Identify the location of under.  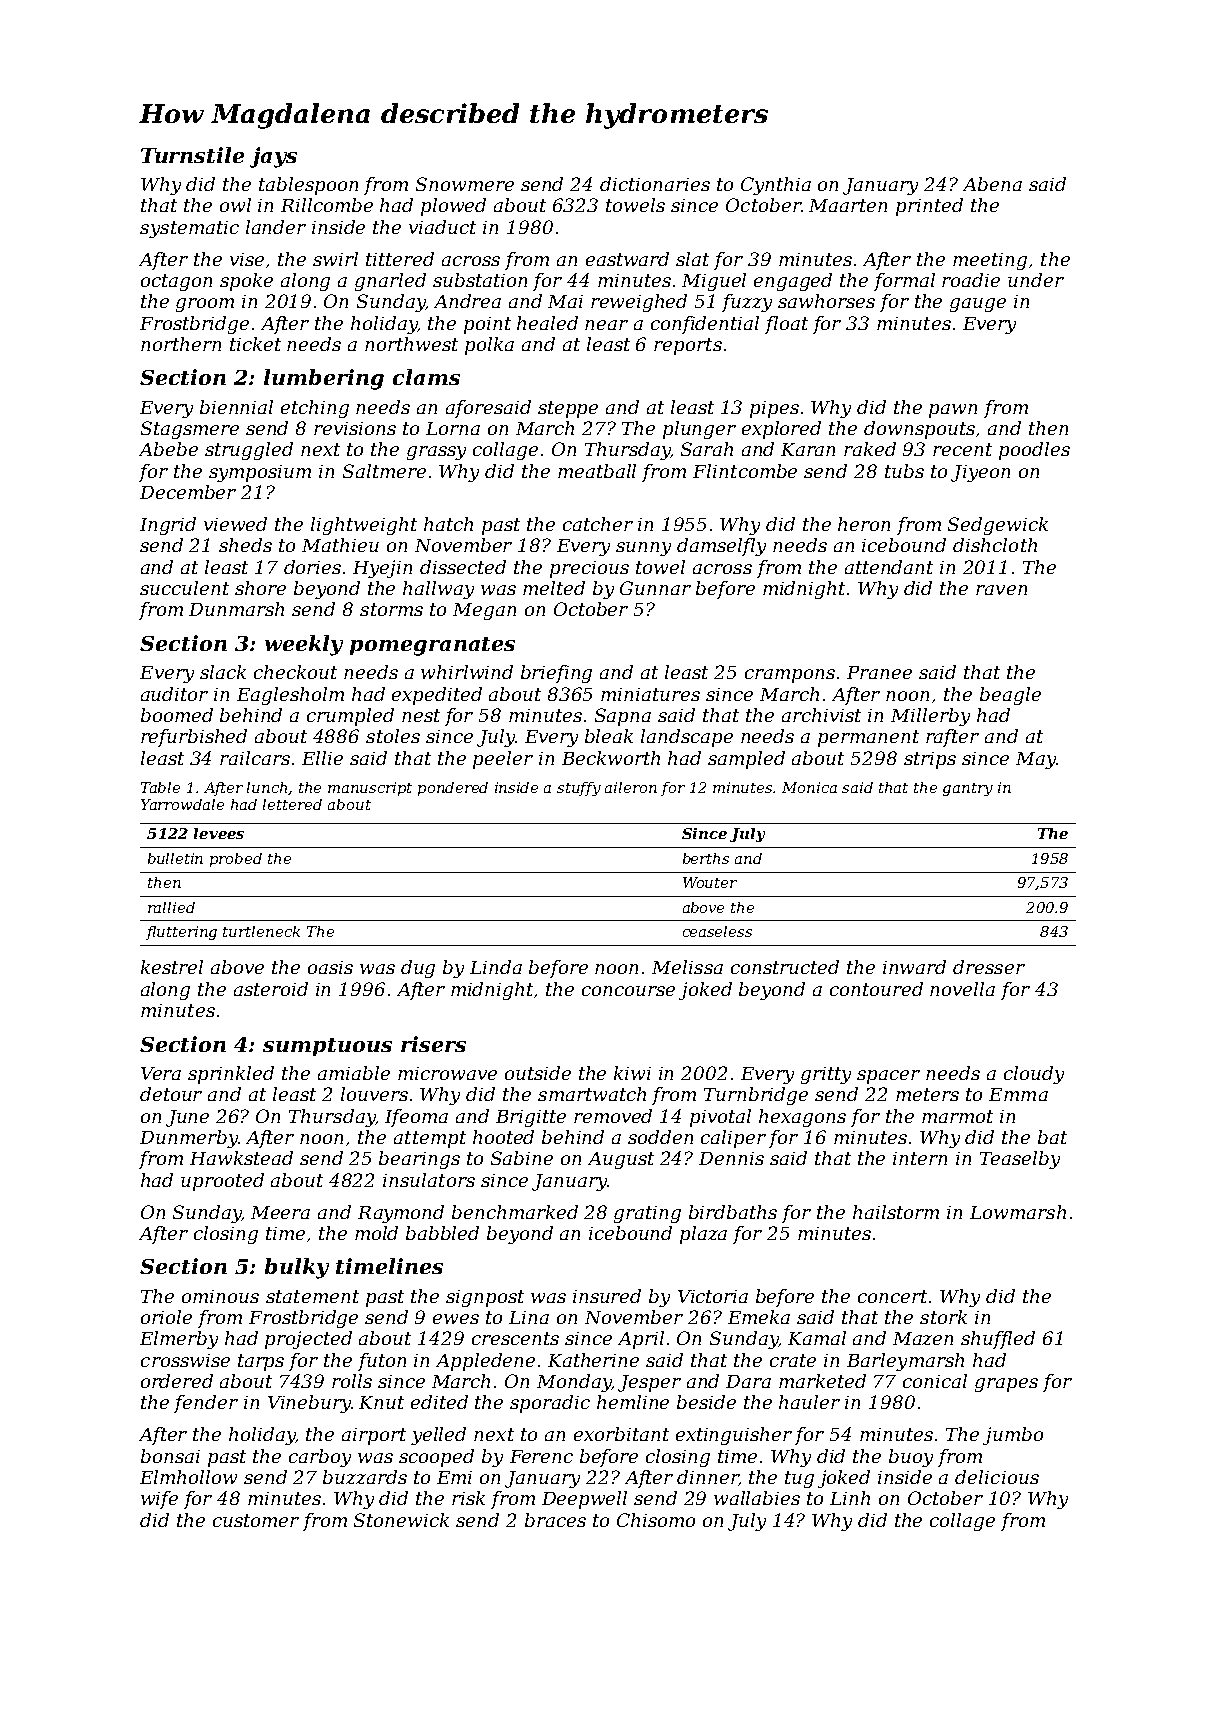
(1036, 280).
